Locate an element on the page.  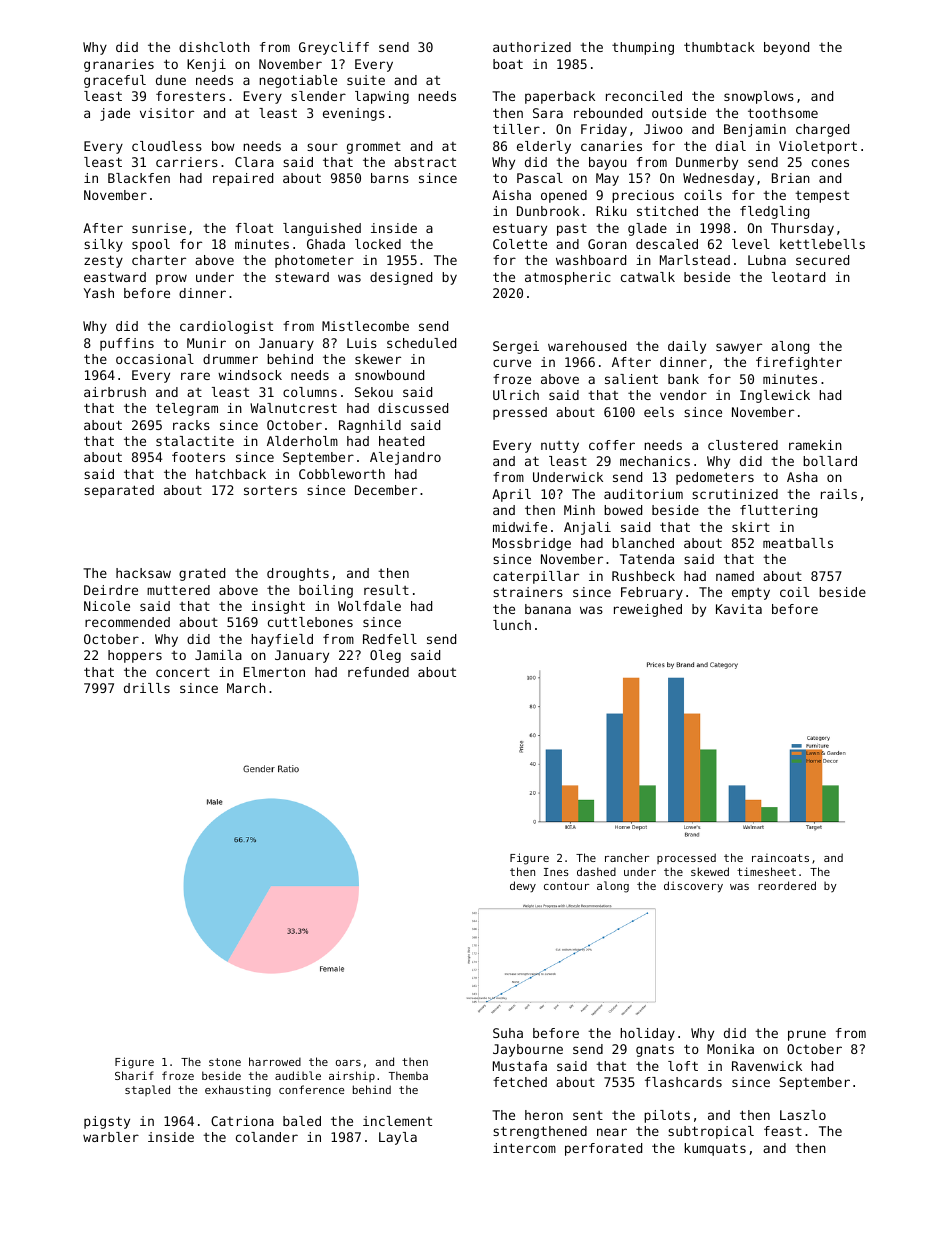
Themba is located at coordinates (408, 1075).
